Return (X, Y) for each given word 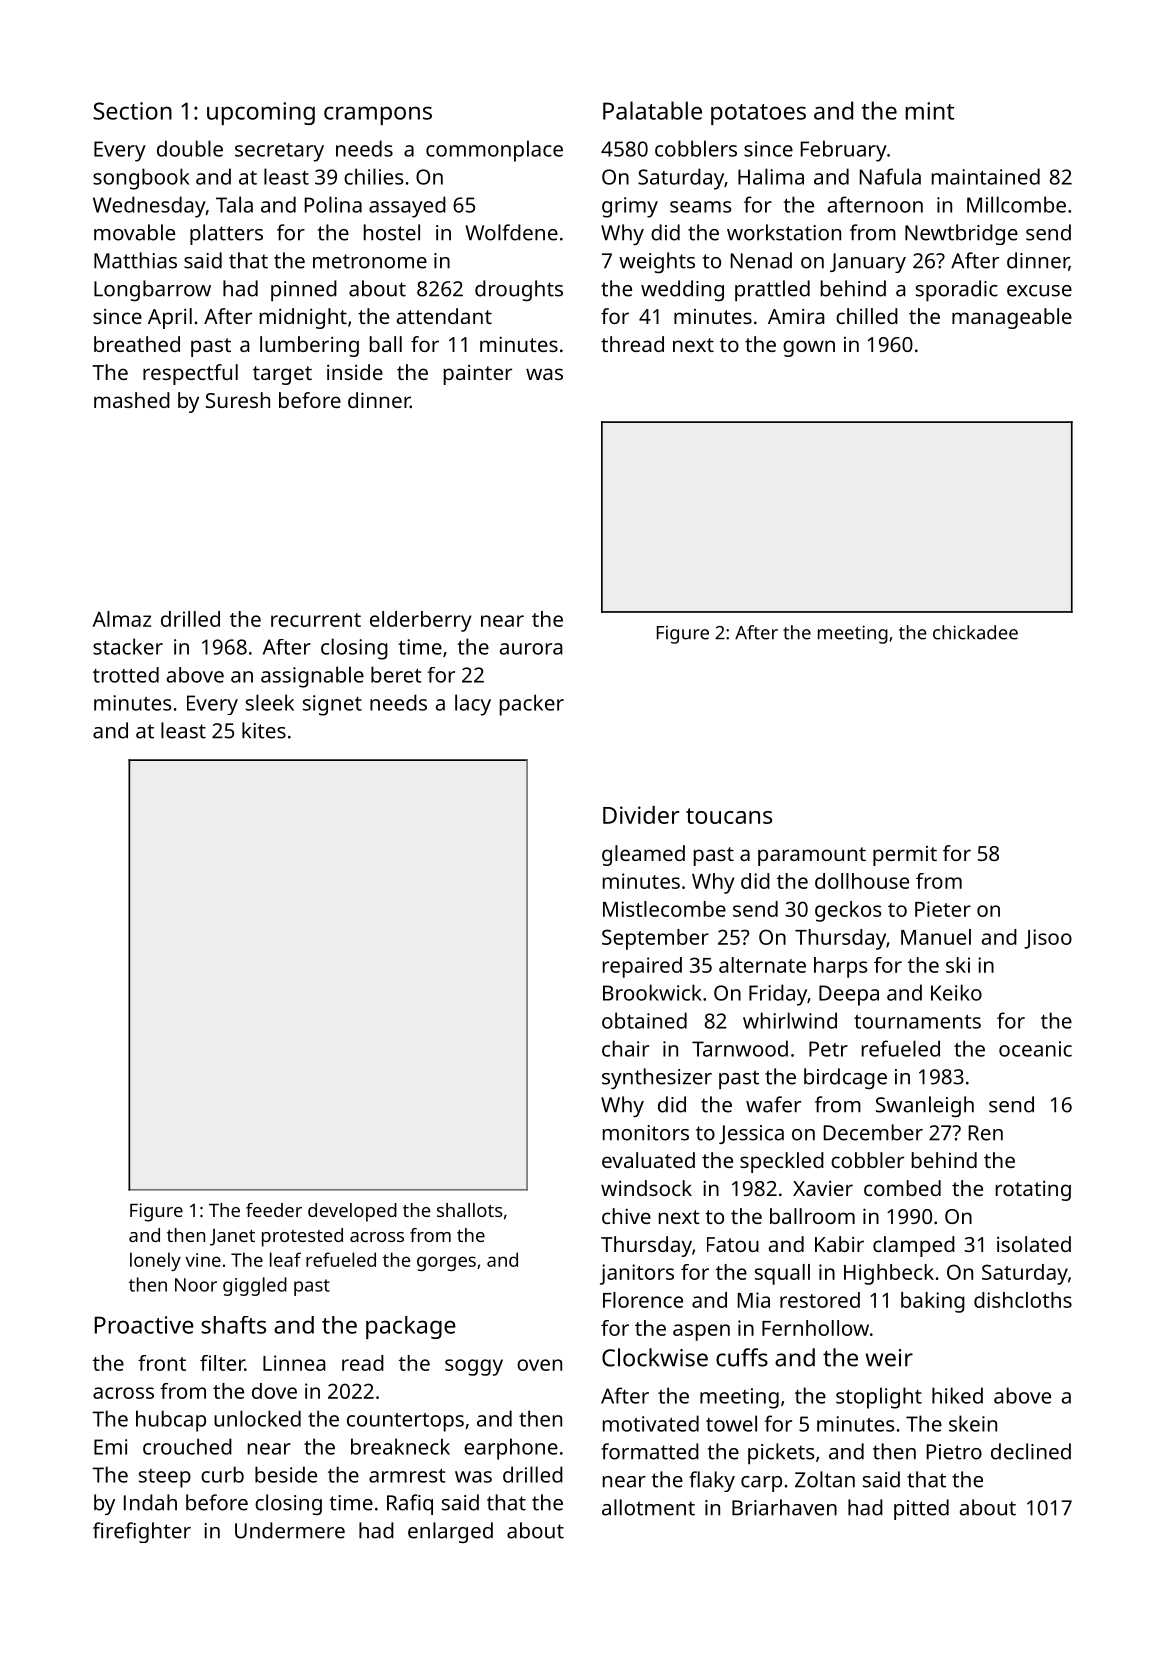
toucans (729, 816)
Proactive (144, 1325)
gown (809, 348)
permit (905, 856)
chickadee (975, 632)
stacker (128, 646)
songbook (141, 179)
